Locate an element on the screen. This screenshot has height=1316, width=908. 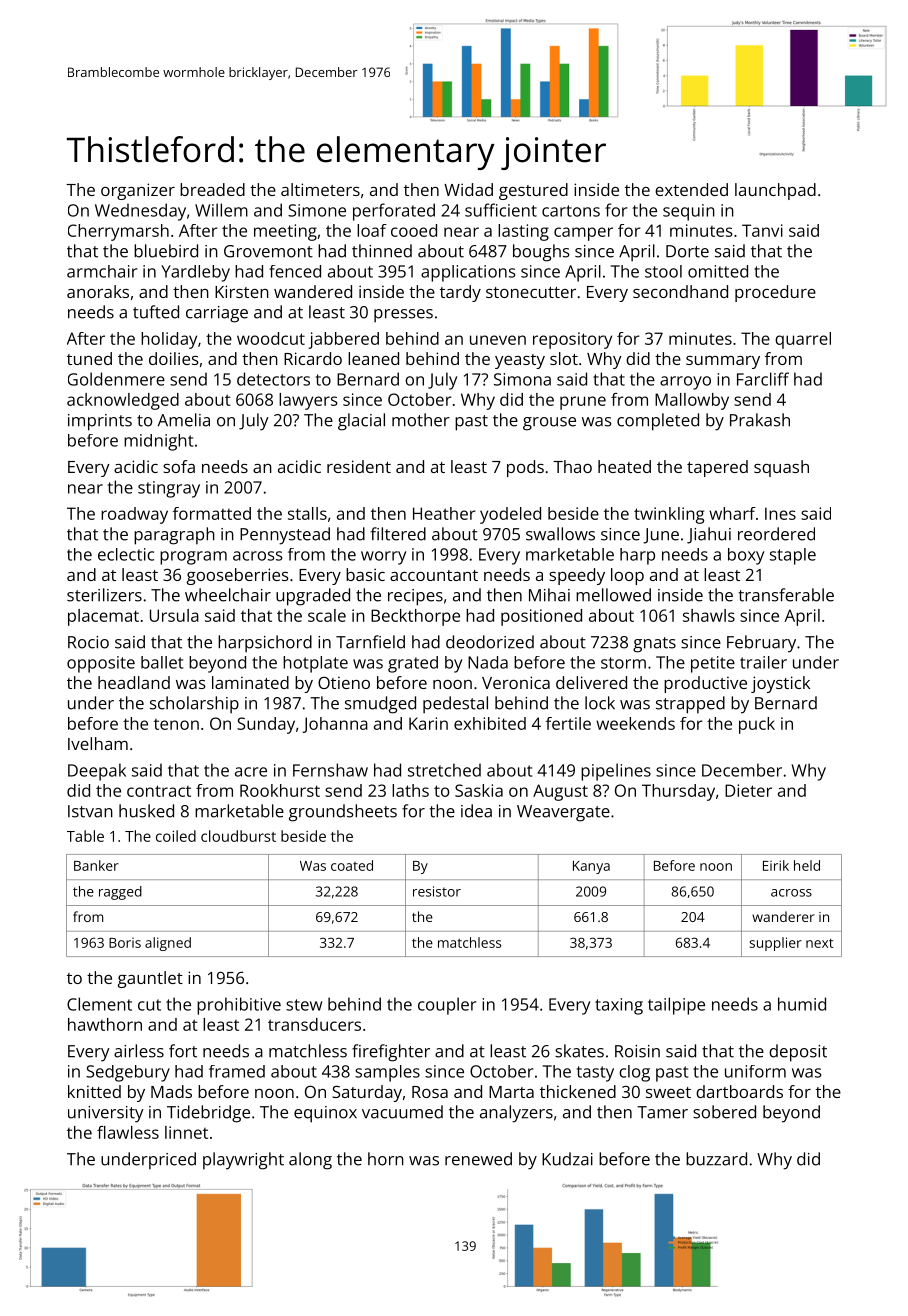
extended is located at coordinates (691, 189).
